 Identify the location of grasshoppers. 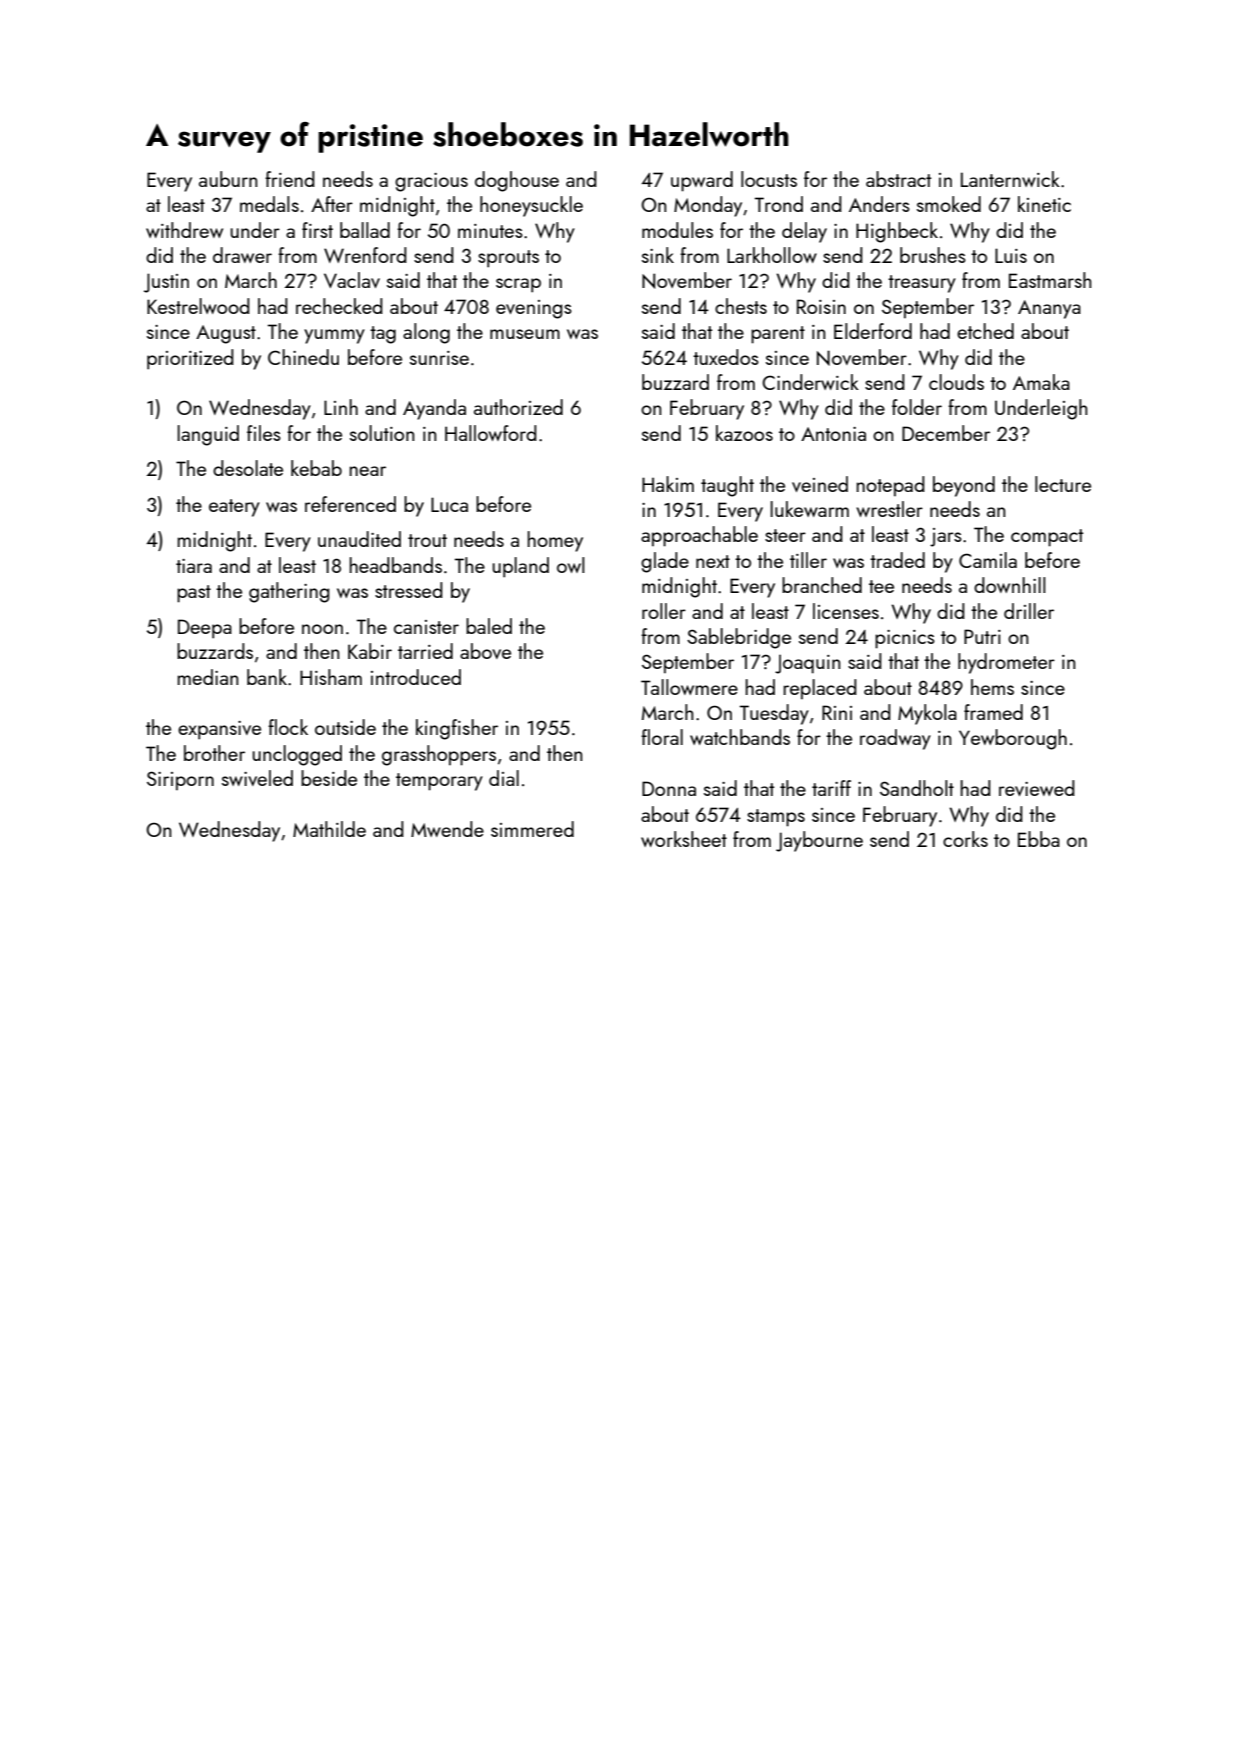
(439, 755).
